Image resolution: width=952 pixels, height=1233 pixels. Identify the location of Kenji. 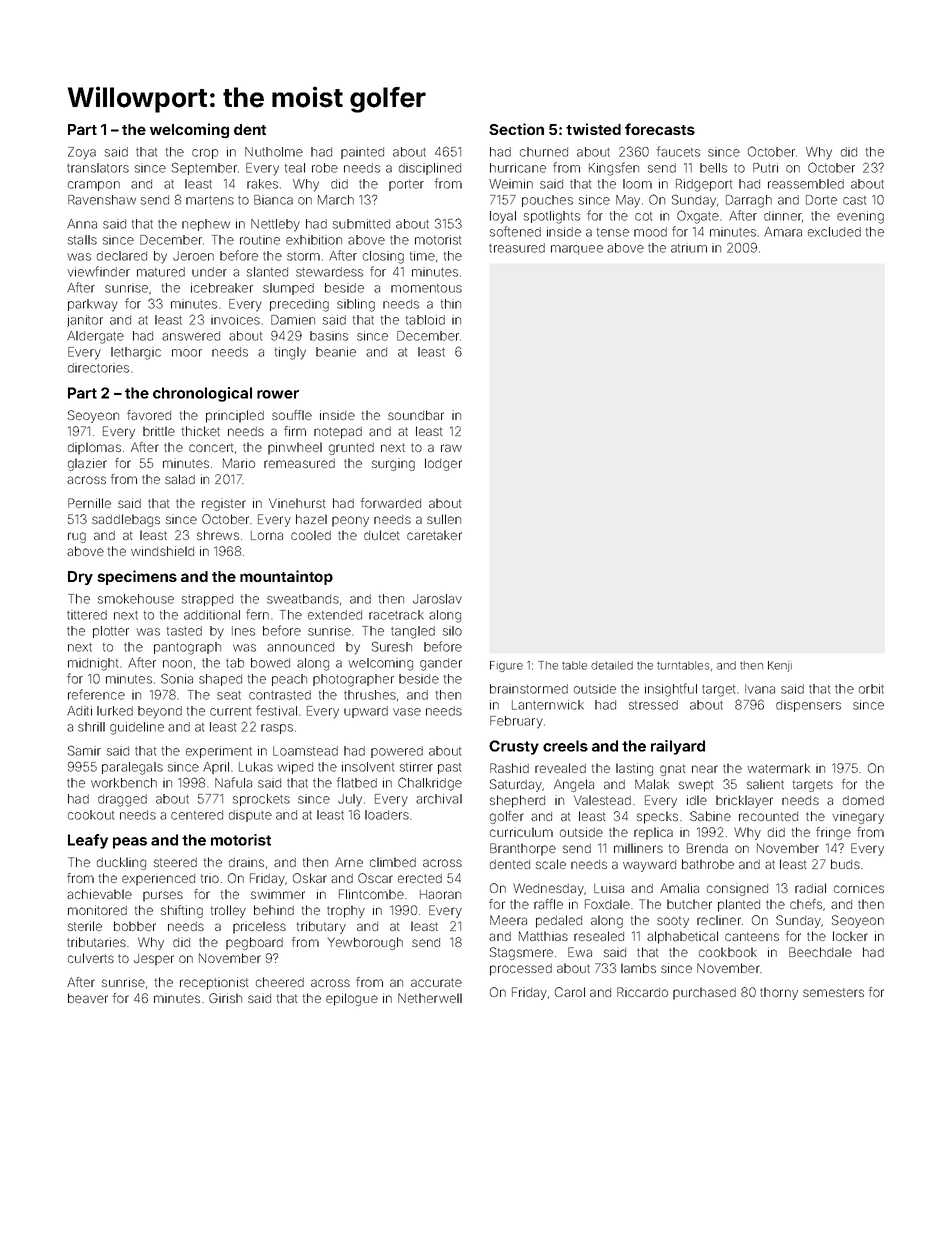
(780, 666).
